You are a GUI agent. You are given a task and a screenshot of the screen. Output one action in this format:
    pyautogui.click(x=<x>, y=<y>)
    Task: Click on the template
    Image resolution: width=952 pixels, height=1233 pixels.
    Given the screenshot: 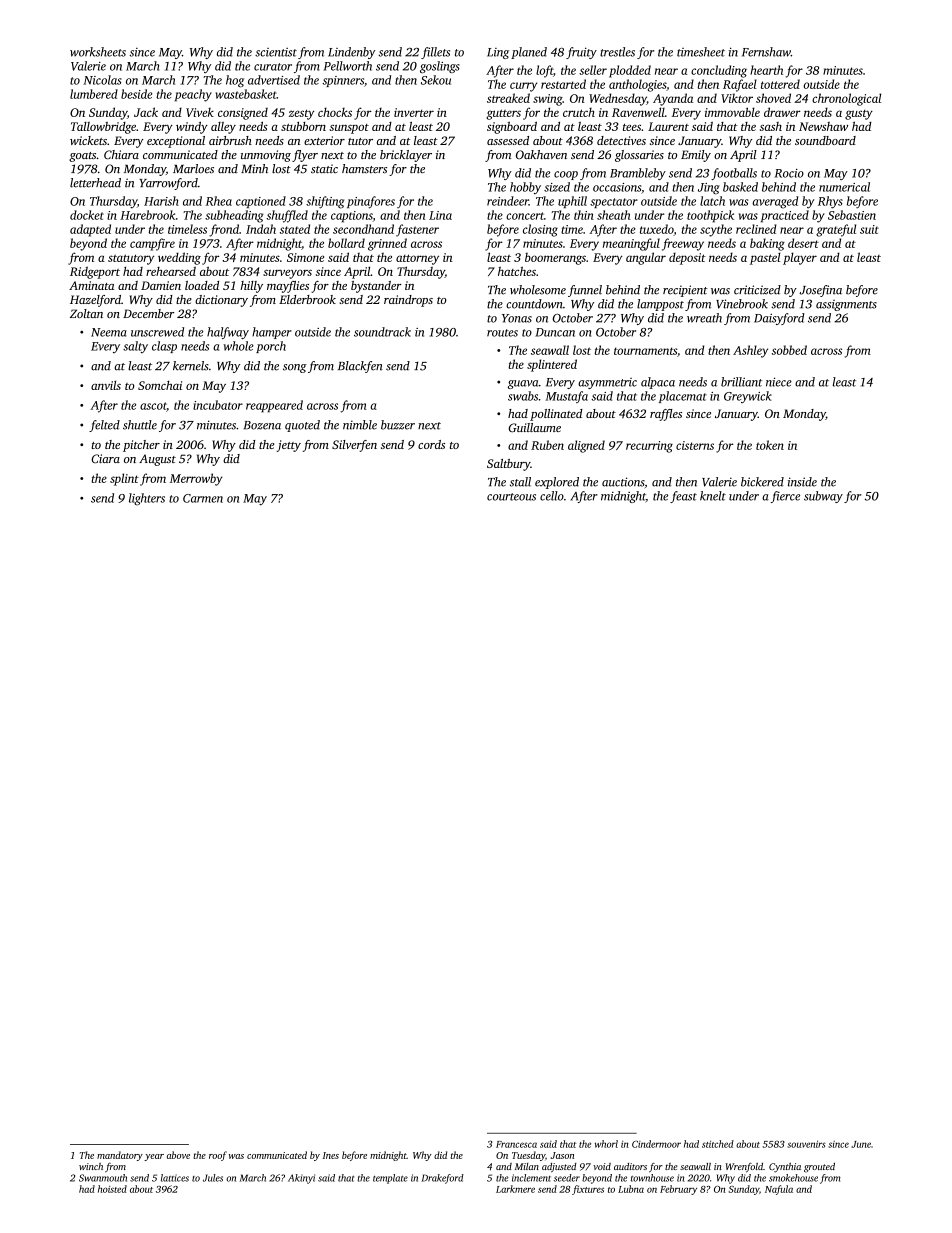 What is the action you would take?
    pyautogui.click(x=390, y=1179)
